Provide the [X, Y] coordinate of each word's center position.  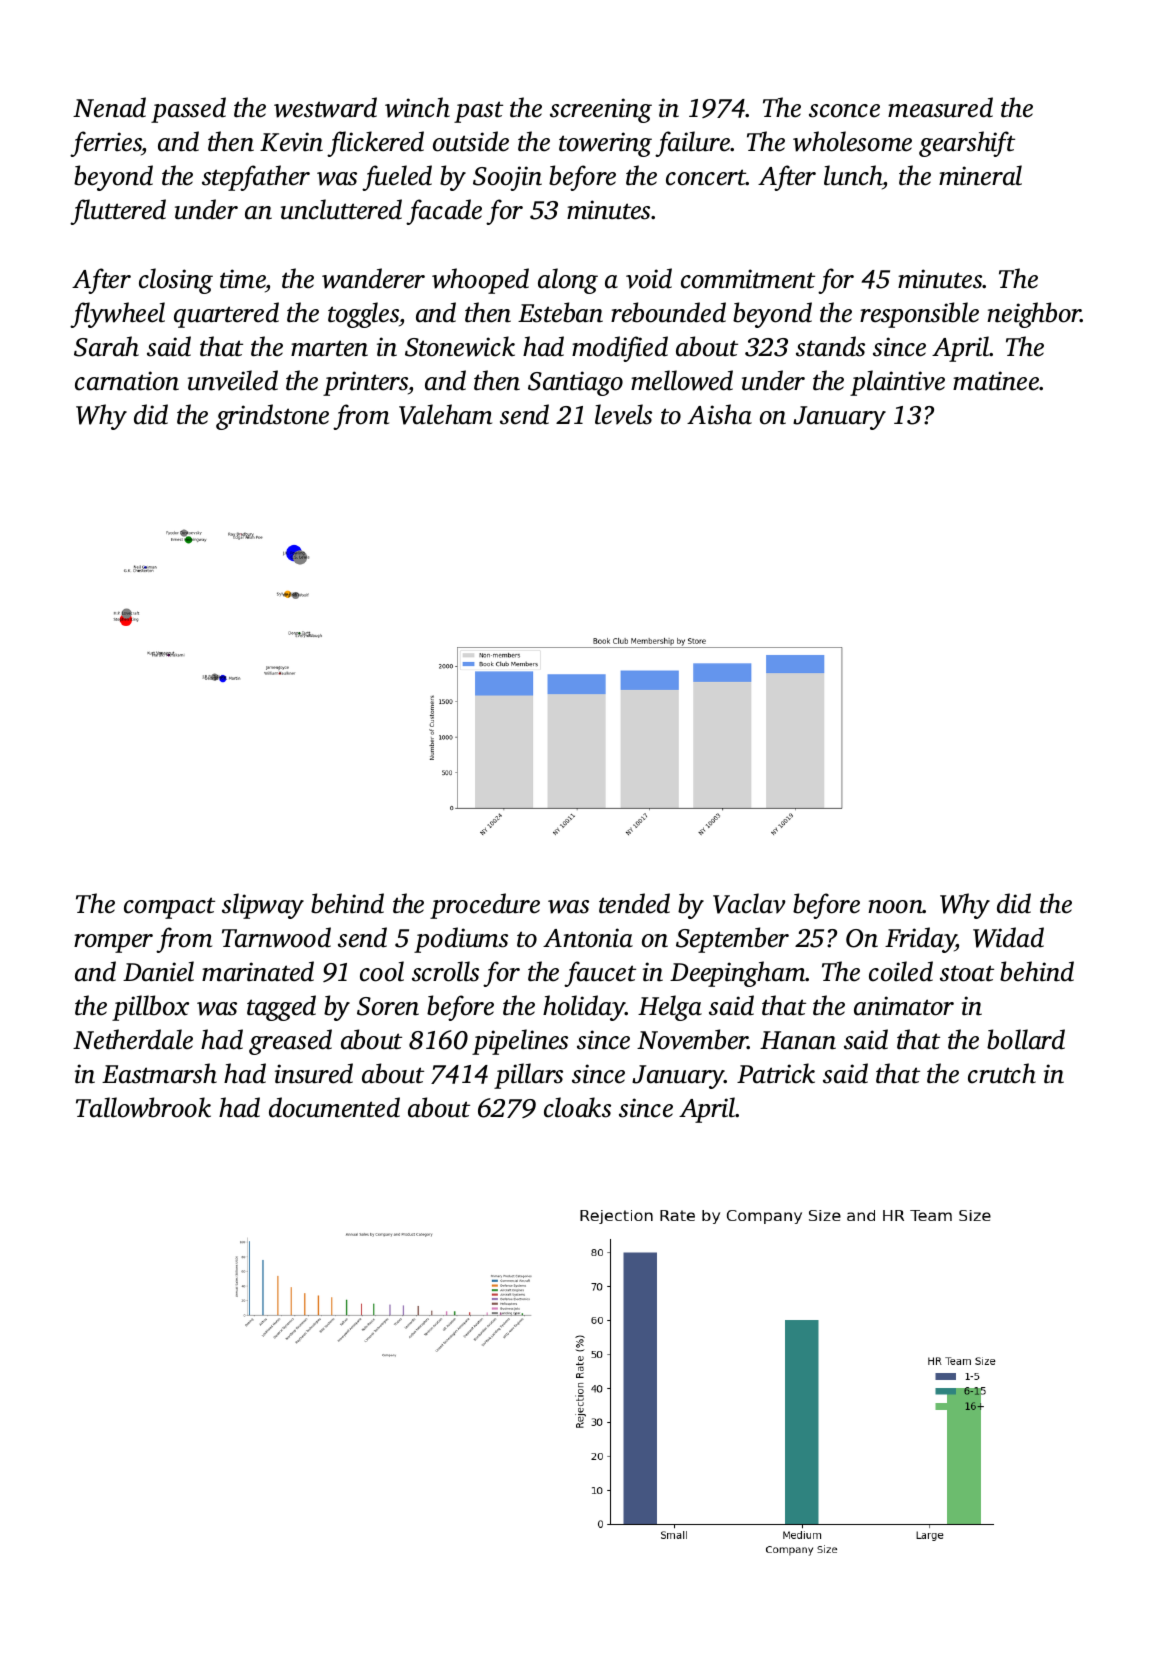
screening [601, 110]
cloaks [577, 1107]
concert [706, 177]
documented [334, 1107]
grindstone [272, 417]
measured [940, 107]
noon [895, 907]
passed [188, 110]
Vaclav [749, 903]
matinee [996, 381]
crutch [1002, 1073]
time [243, 279]
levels [623, 414]
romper [113, 943]
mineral [980, 175]
